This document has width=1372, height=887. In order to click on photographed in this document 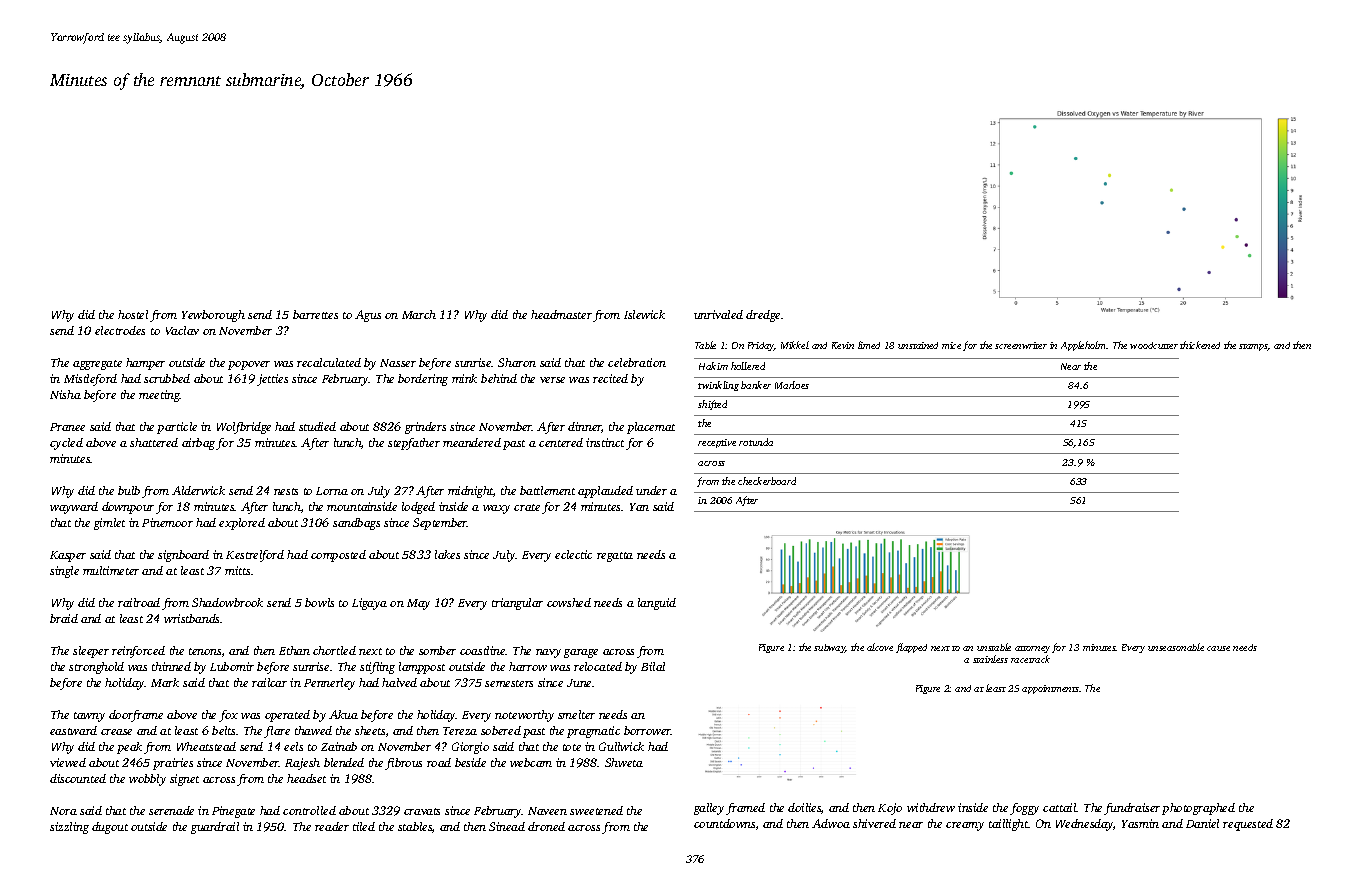, I will do `click(1198, 809)`.
